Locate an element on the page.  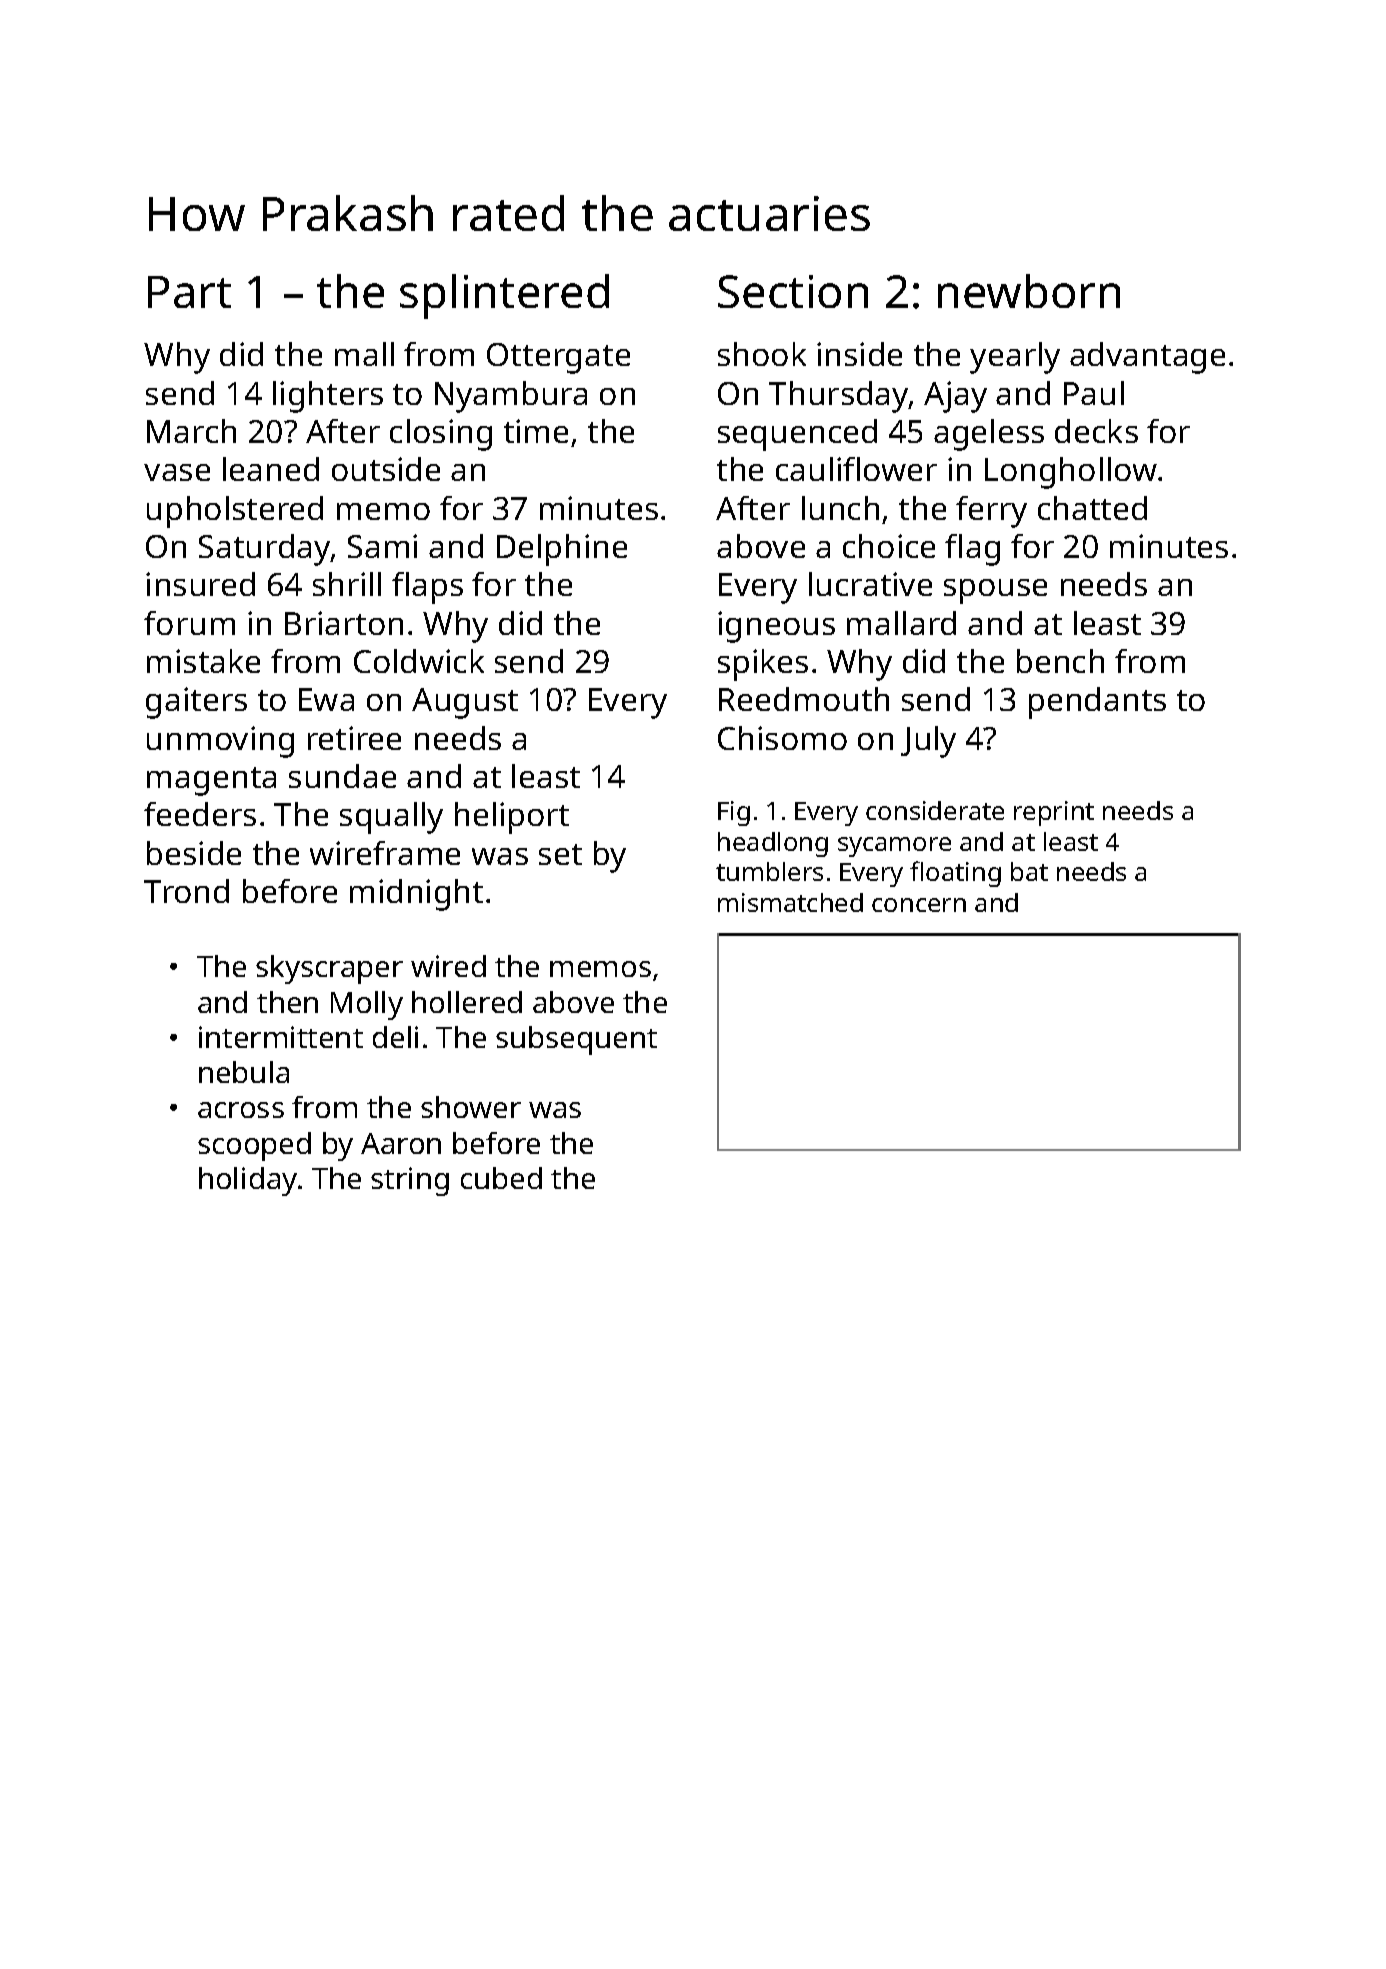
mismatched is located at coordinates (790, 902).
